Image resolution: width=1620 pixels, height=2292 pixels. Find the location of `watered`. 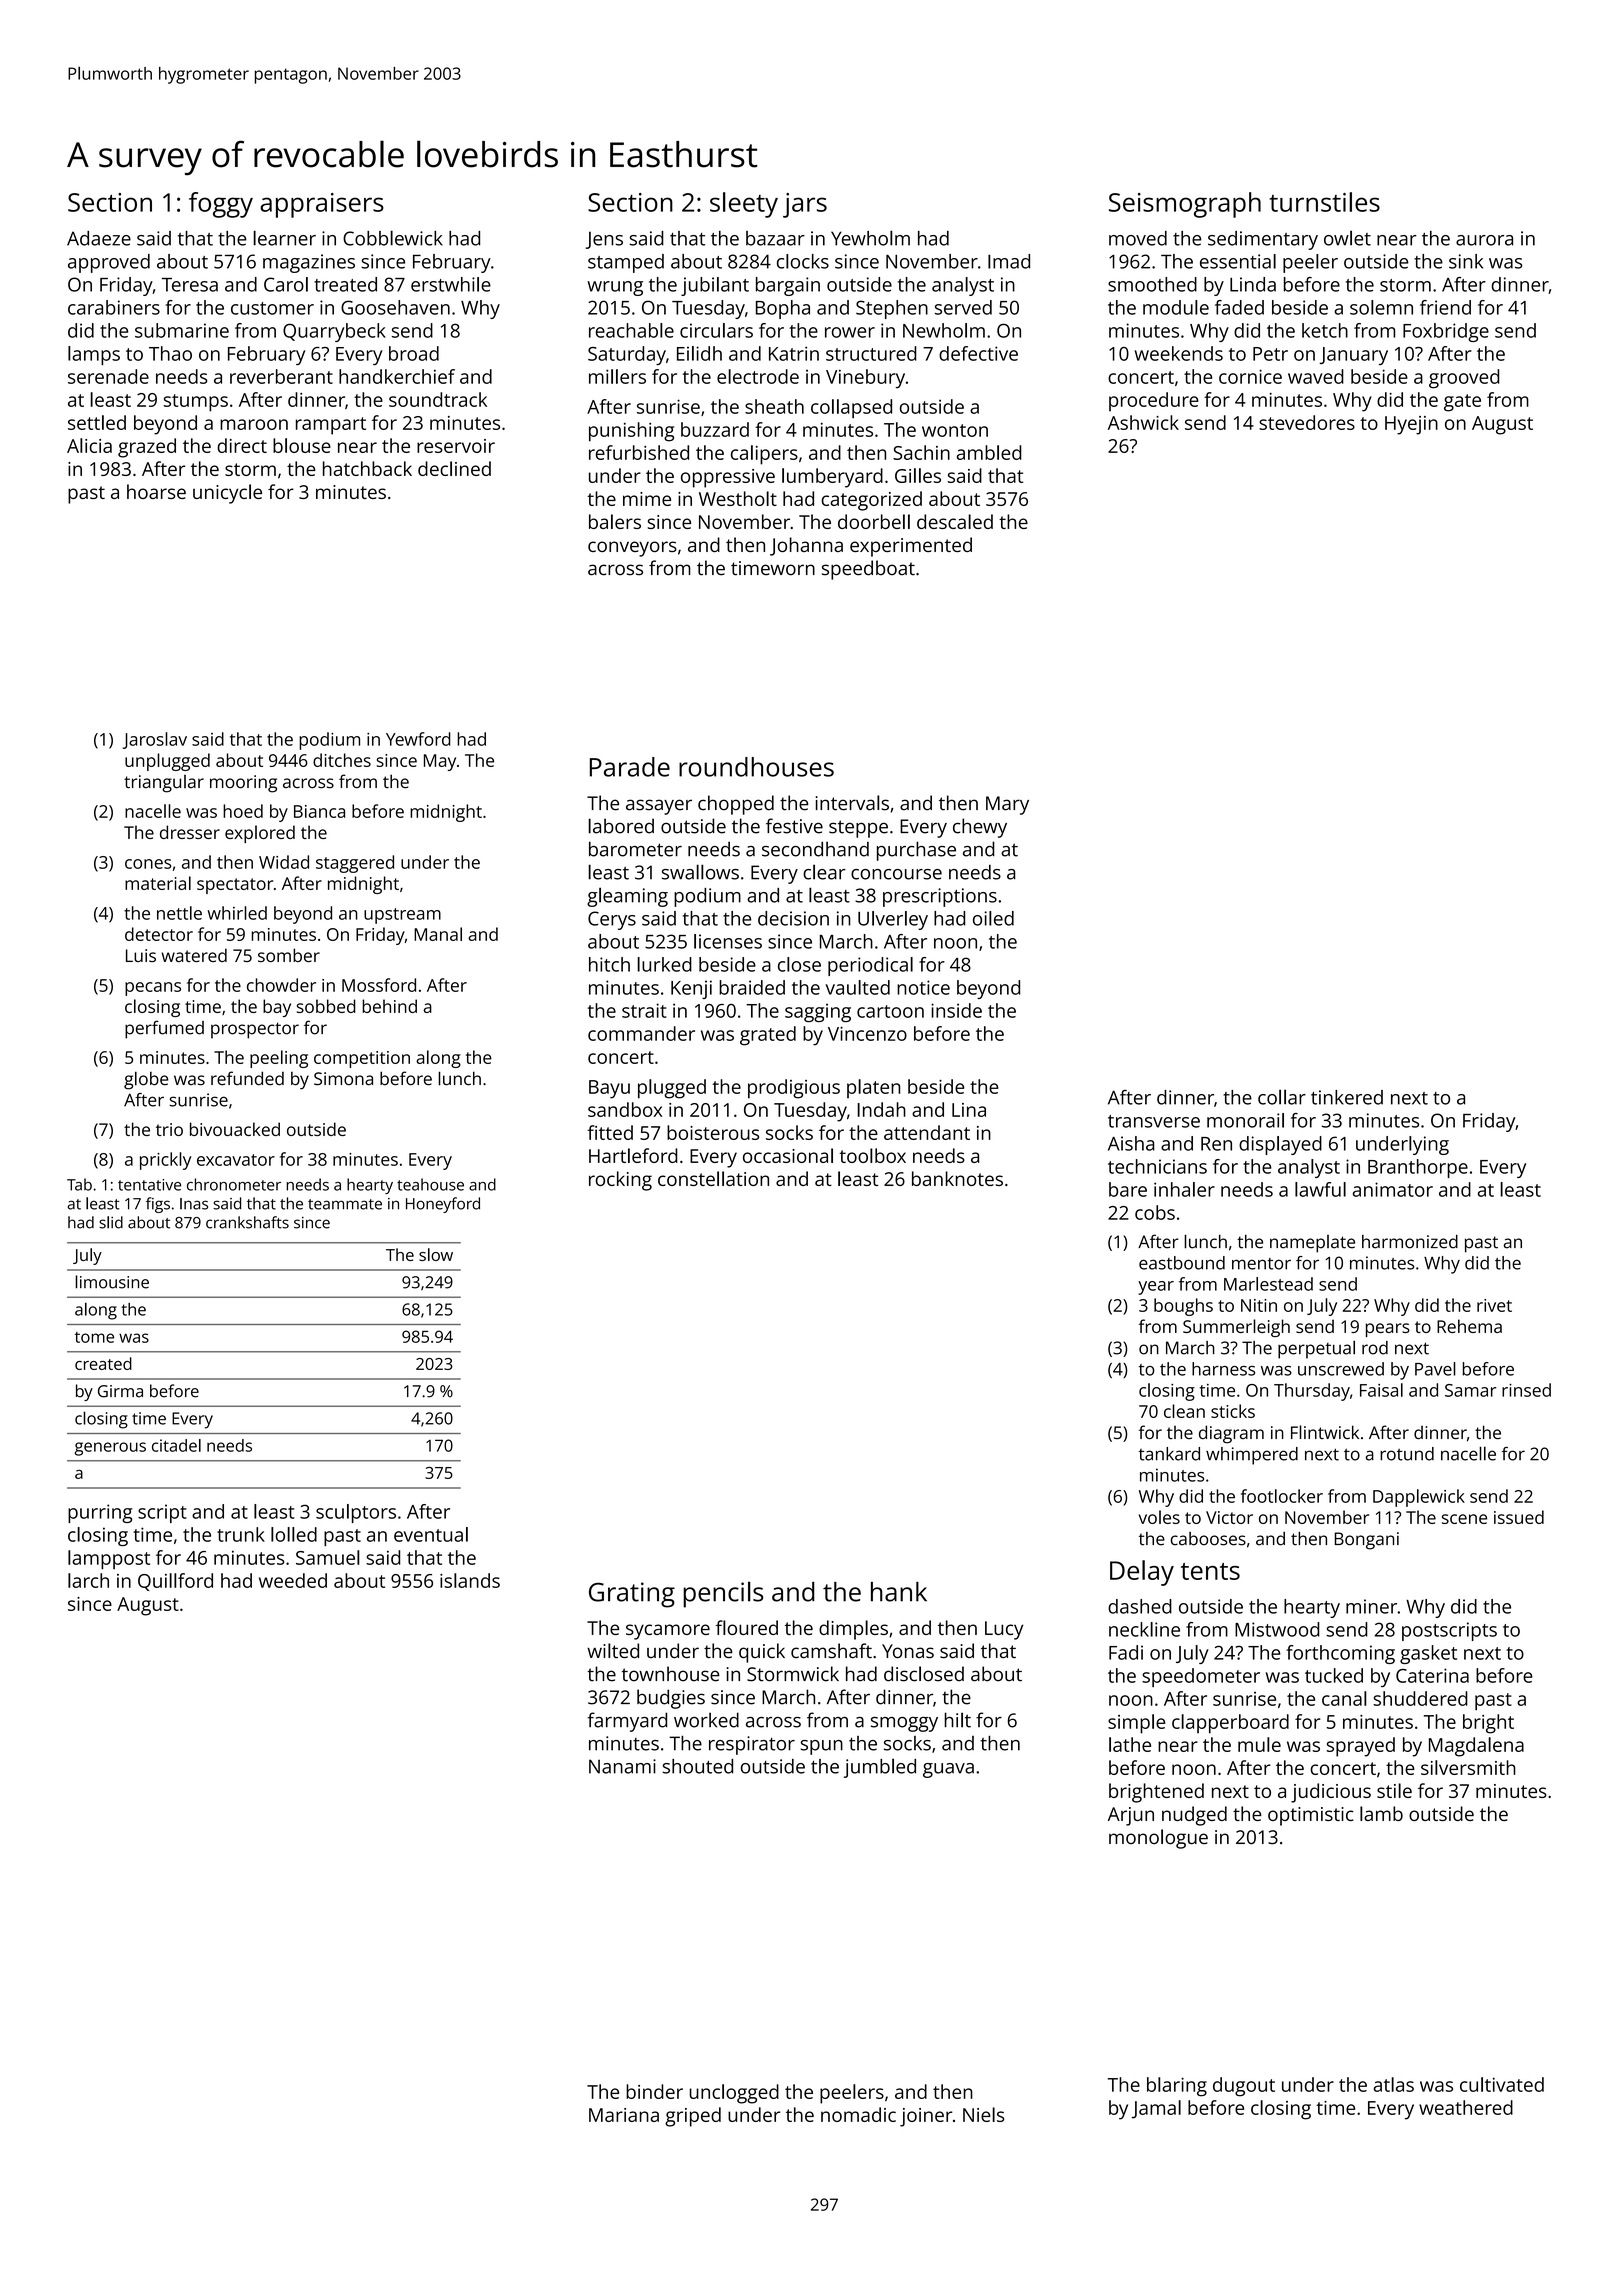

watered is located at coordinates (194, 955).
